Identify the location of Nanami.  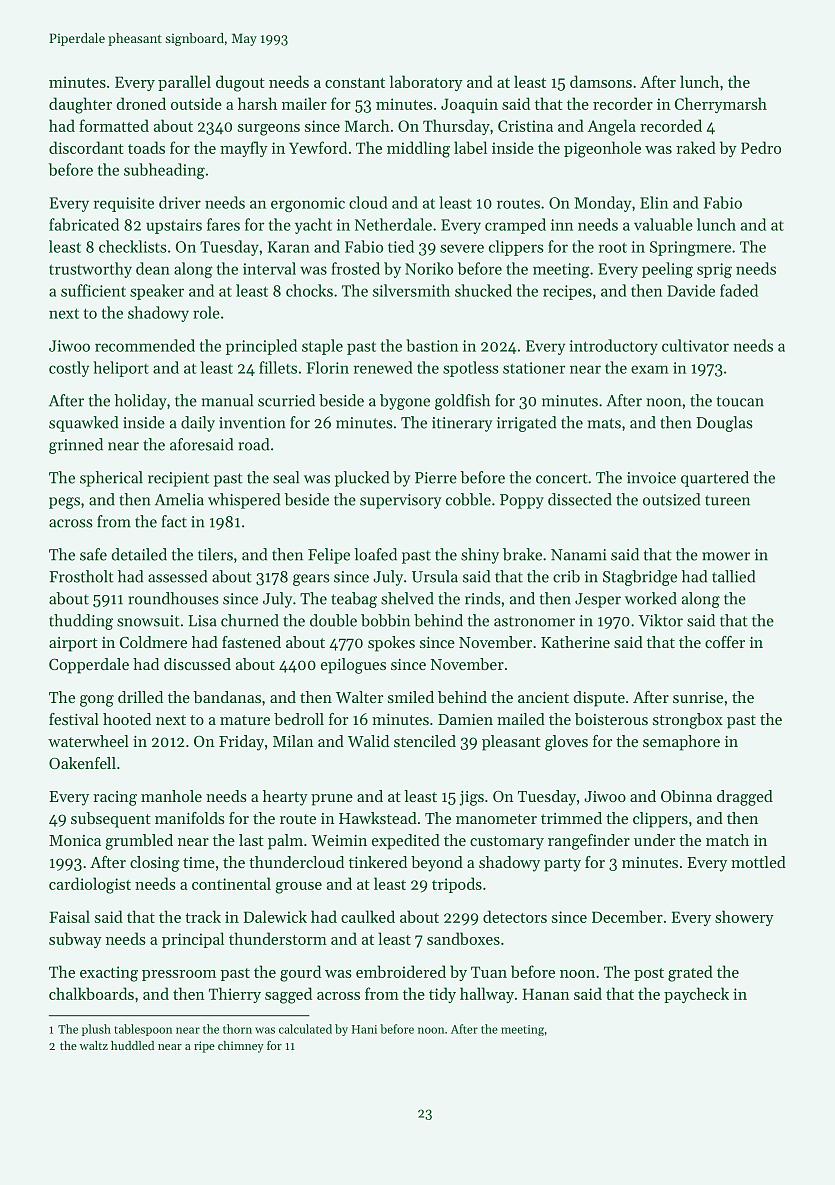
(578, 555).
